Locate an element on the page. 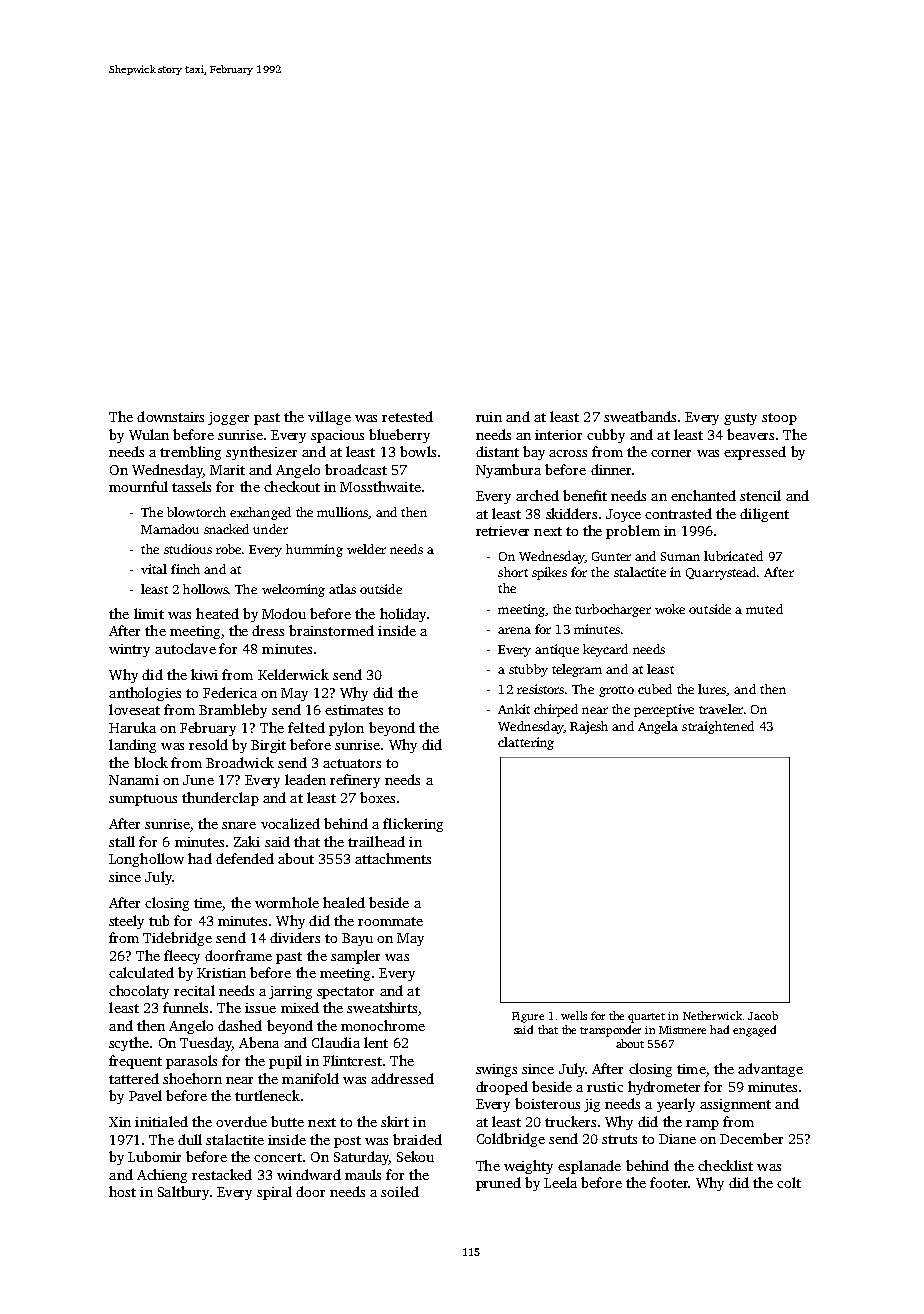  footer is located at coordinates (669, 1182).
